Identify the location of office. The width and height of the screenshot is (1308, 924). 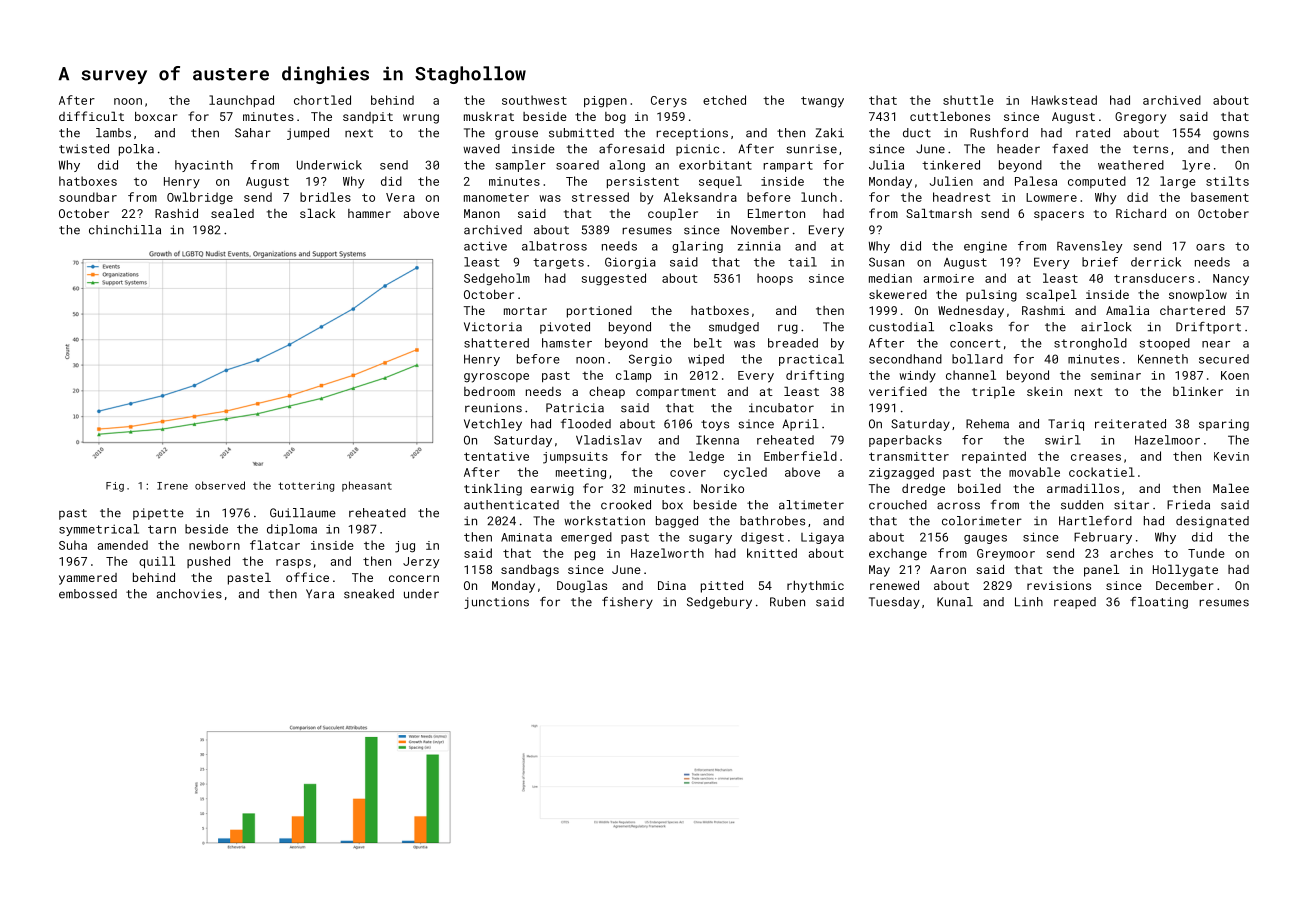
(307, 577).
